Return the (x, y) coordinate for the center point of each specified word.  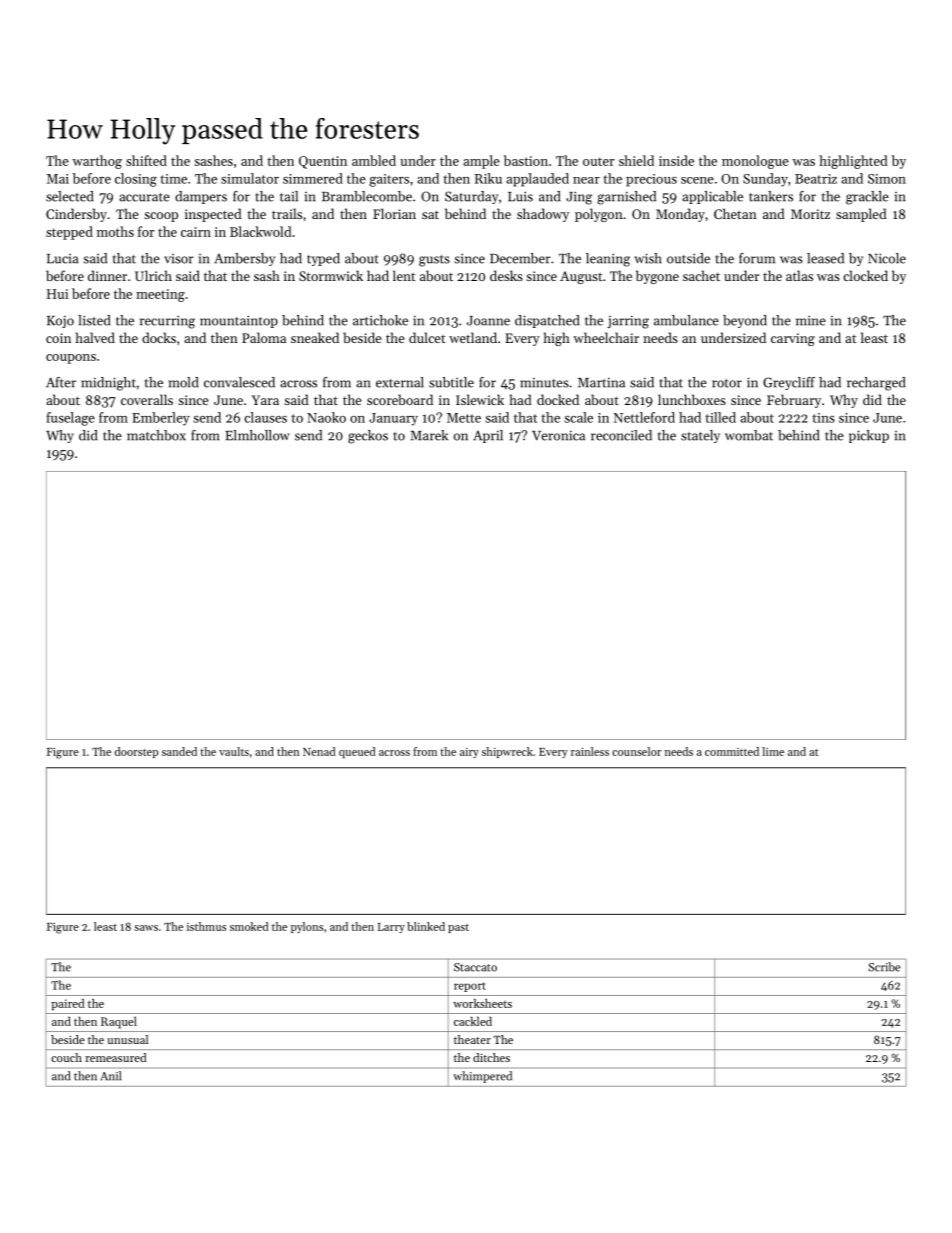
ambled (374, 160)
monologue (755, 162)
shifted (146, 160)
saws (146, 928)
